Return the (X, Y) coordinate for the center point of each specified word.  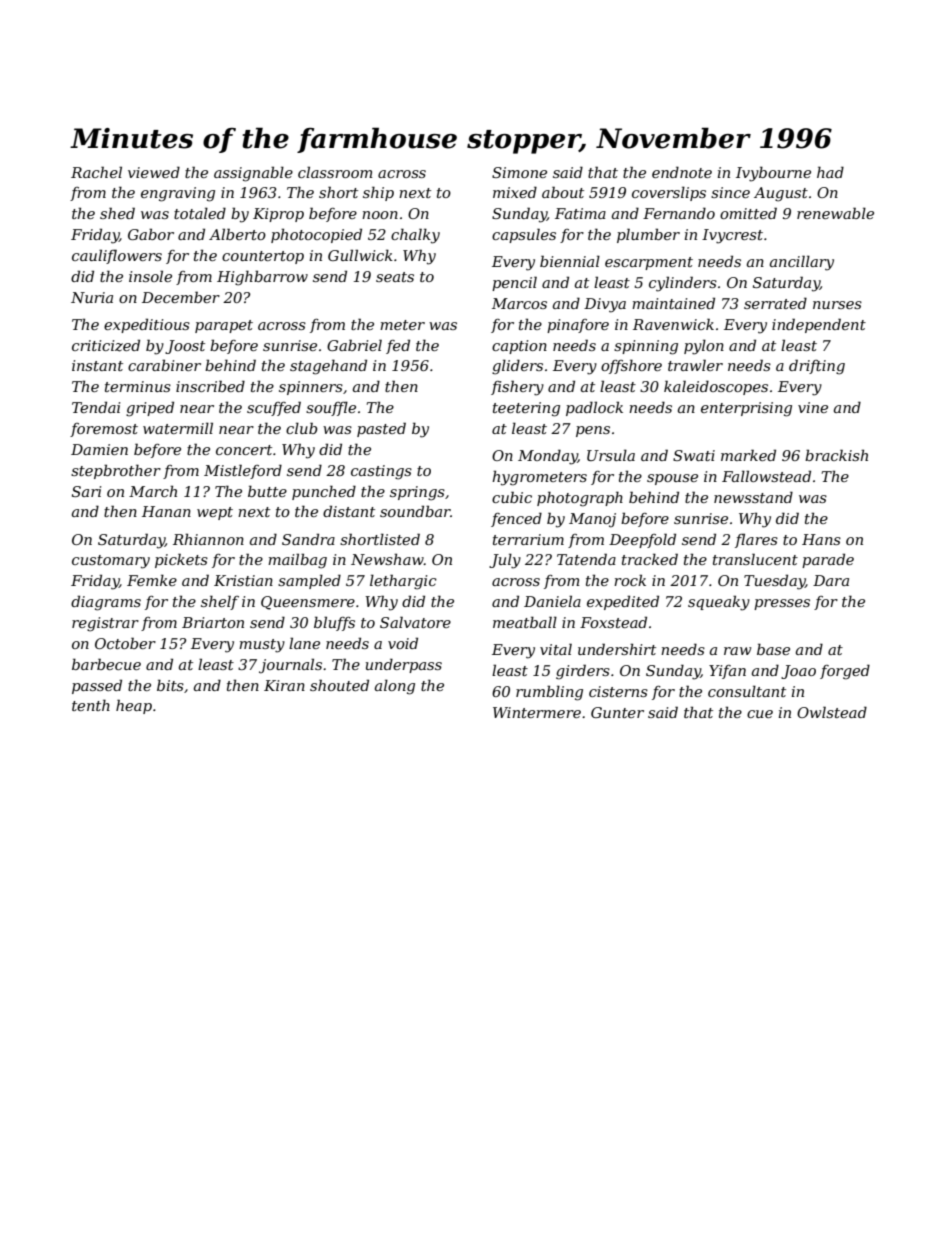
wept (215, 513)
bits (170, 685)
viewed (154, 172)
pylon (704, 347)
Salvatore (415, 622)
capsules (524, 235)
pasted (381, 429)
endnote (682, 172)
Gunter (617, 712)
